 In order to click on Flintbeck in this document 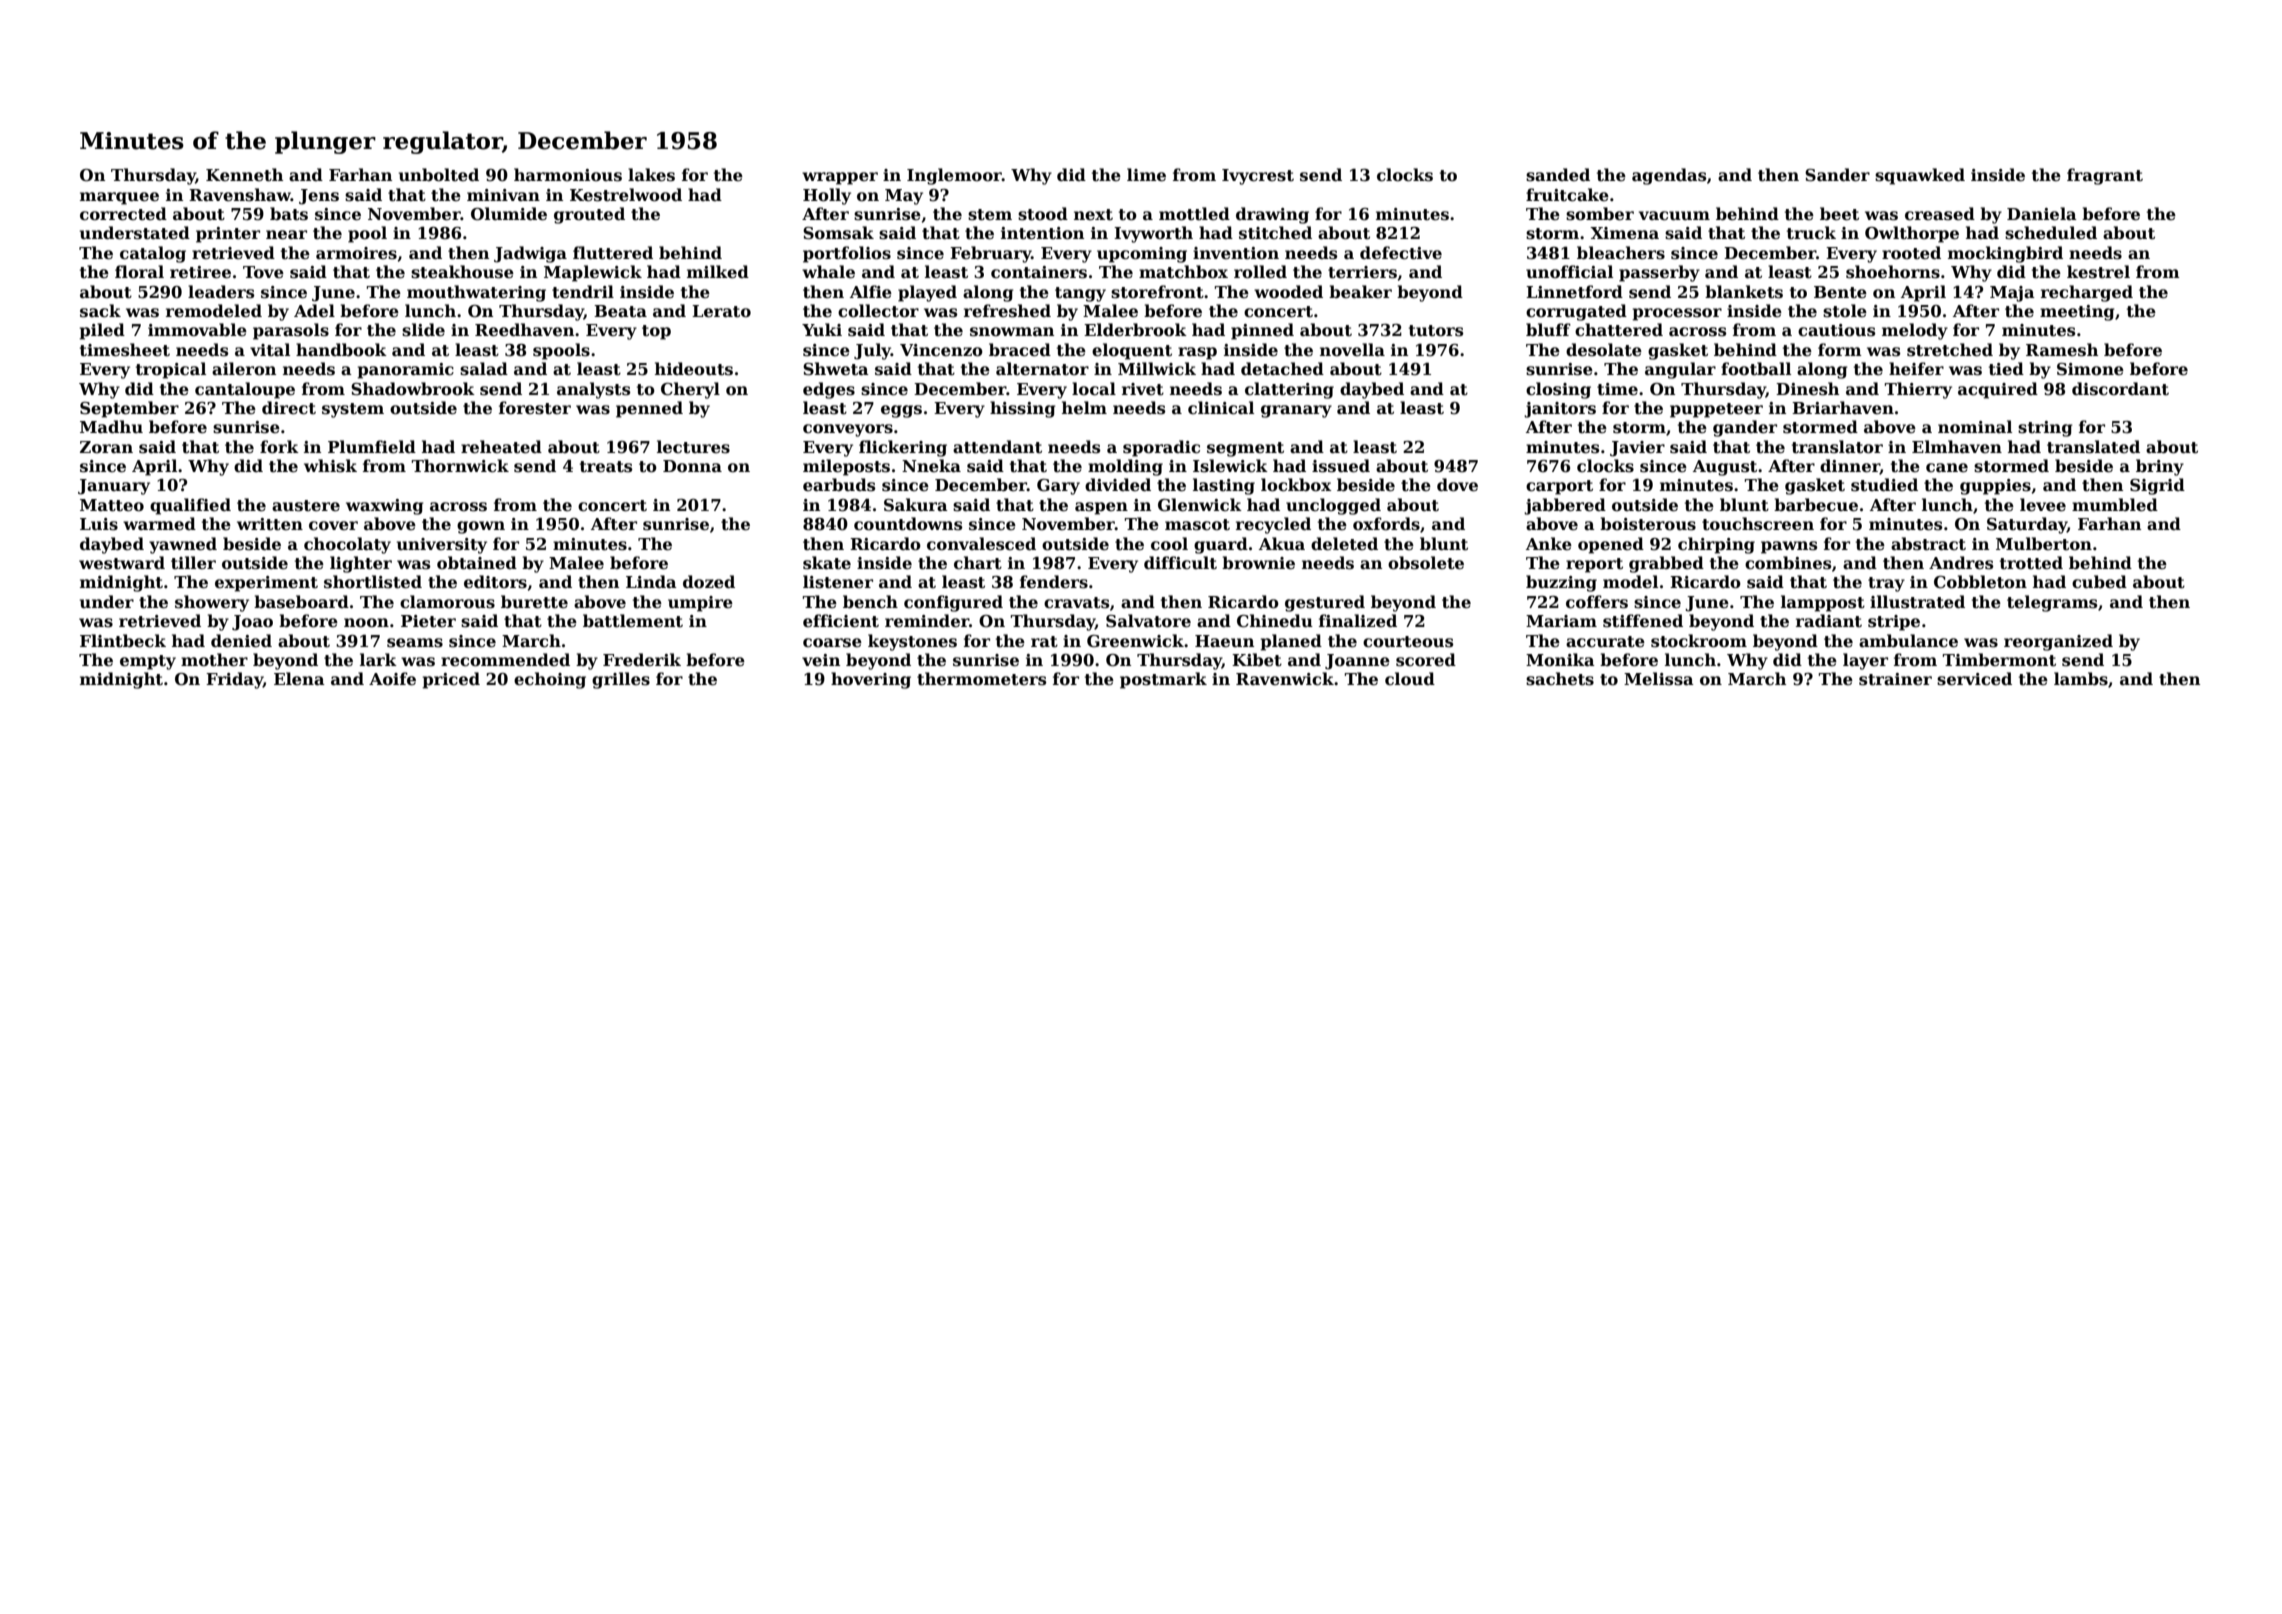, I will do `click(123, 641)`.
